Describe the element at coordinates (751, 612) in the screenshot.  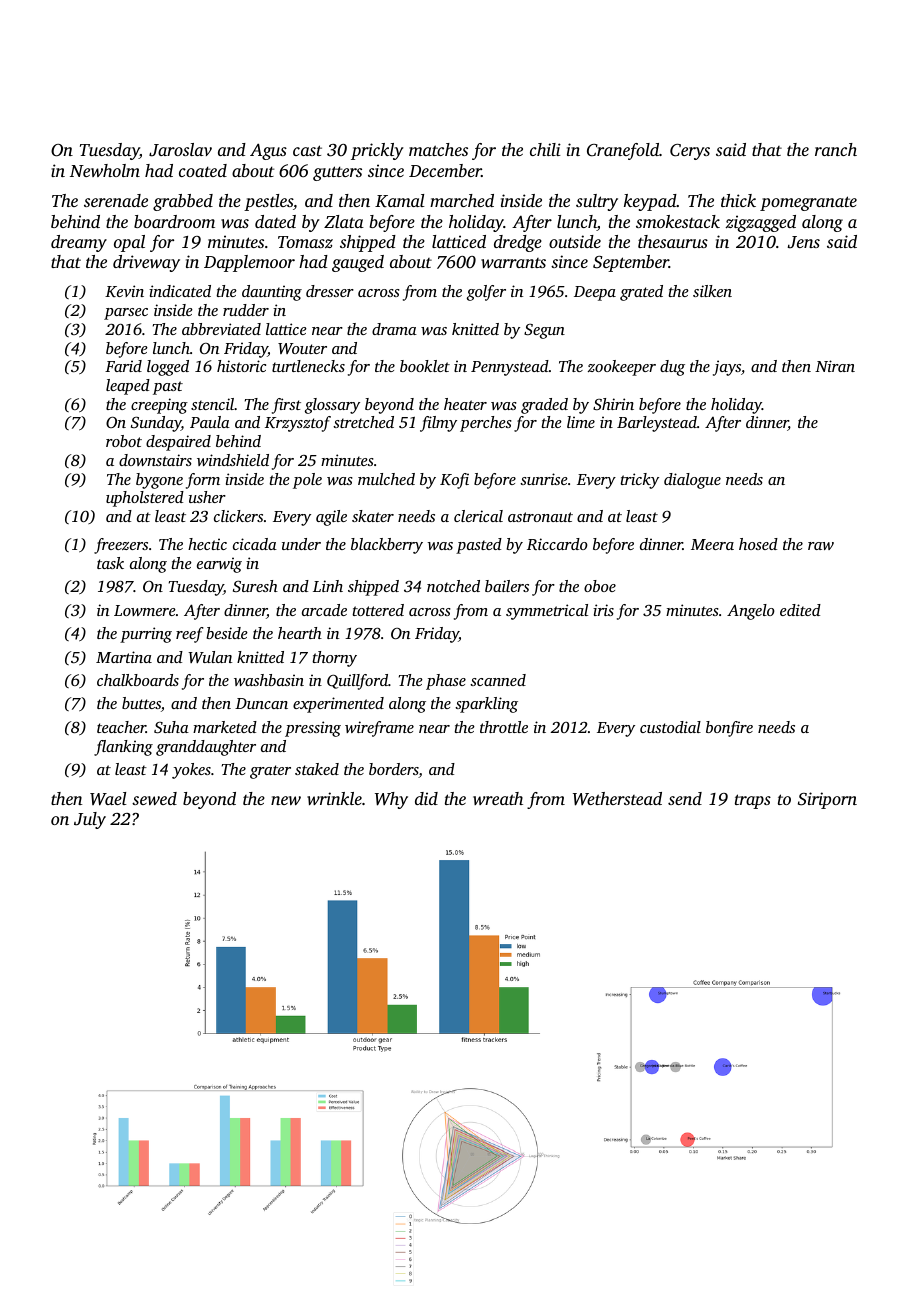
I see `Angelo` at that location.
